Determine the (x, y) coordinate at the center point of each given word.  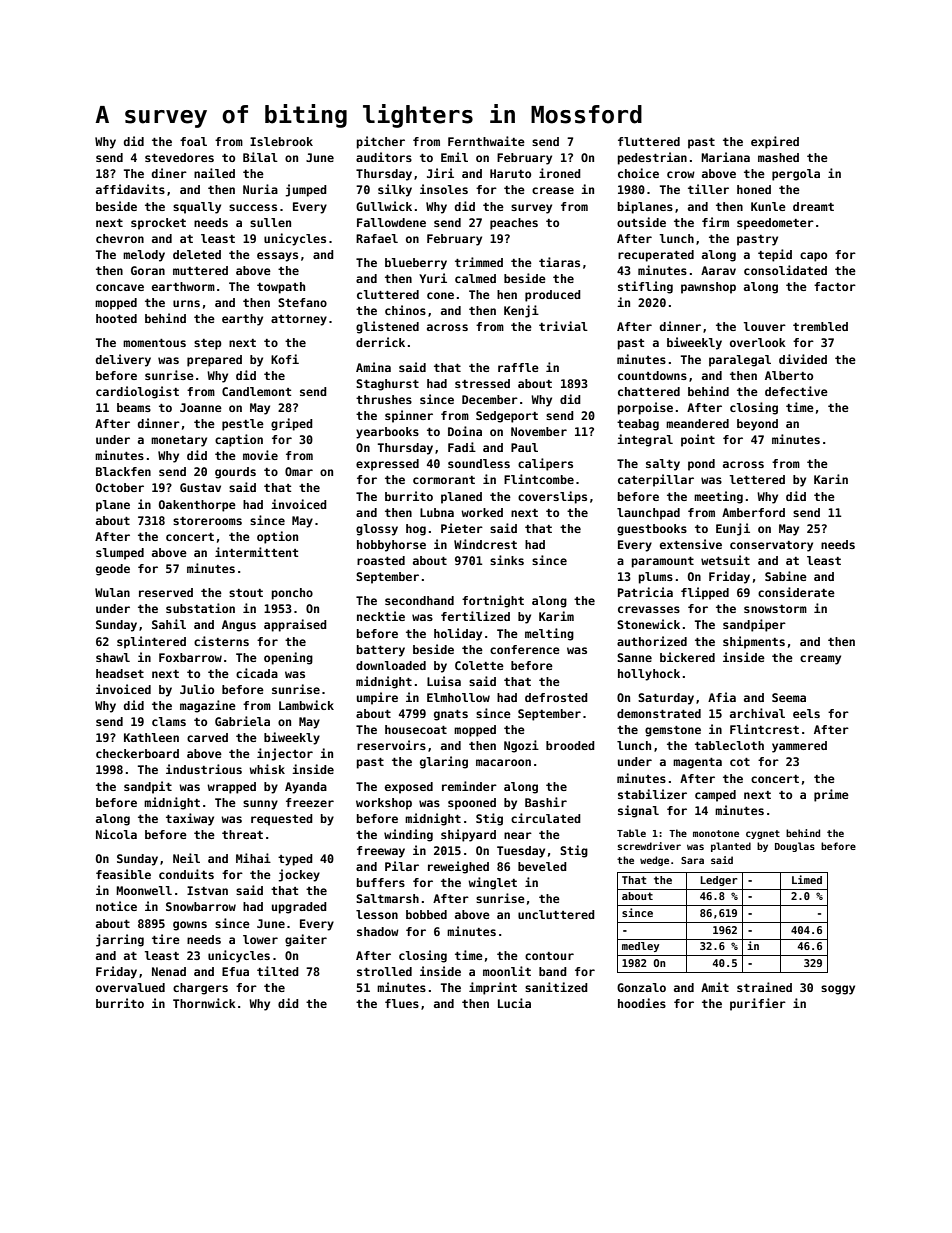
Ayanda (306, 788)
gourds (235, 473)
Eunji (733, 529)
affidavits (130, 189)
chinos (405, 310)
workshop (384, 804)
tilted (278, 971)
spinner (409, 416)
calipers (545, 464)
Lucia (514, 1003)
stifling (645, 287)
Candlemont (256, 391)
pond (701, 465)
